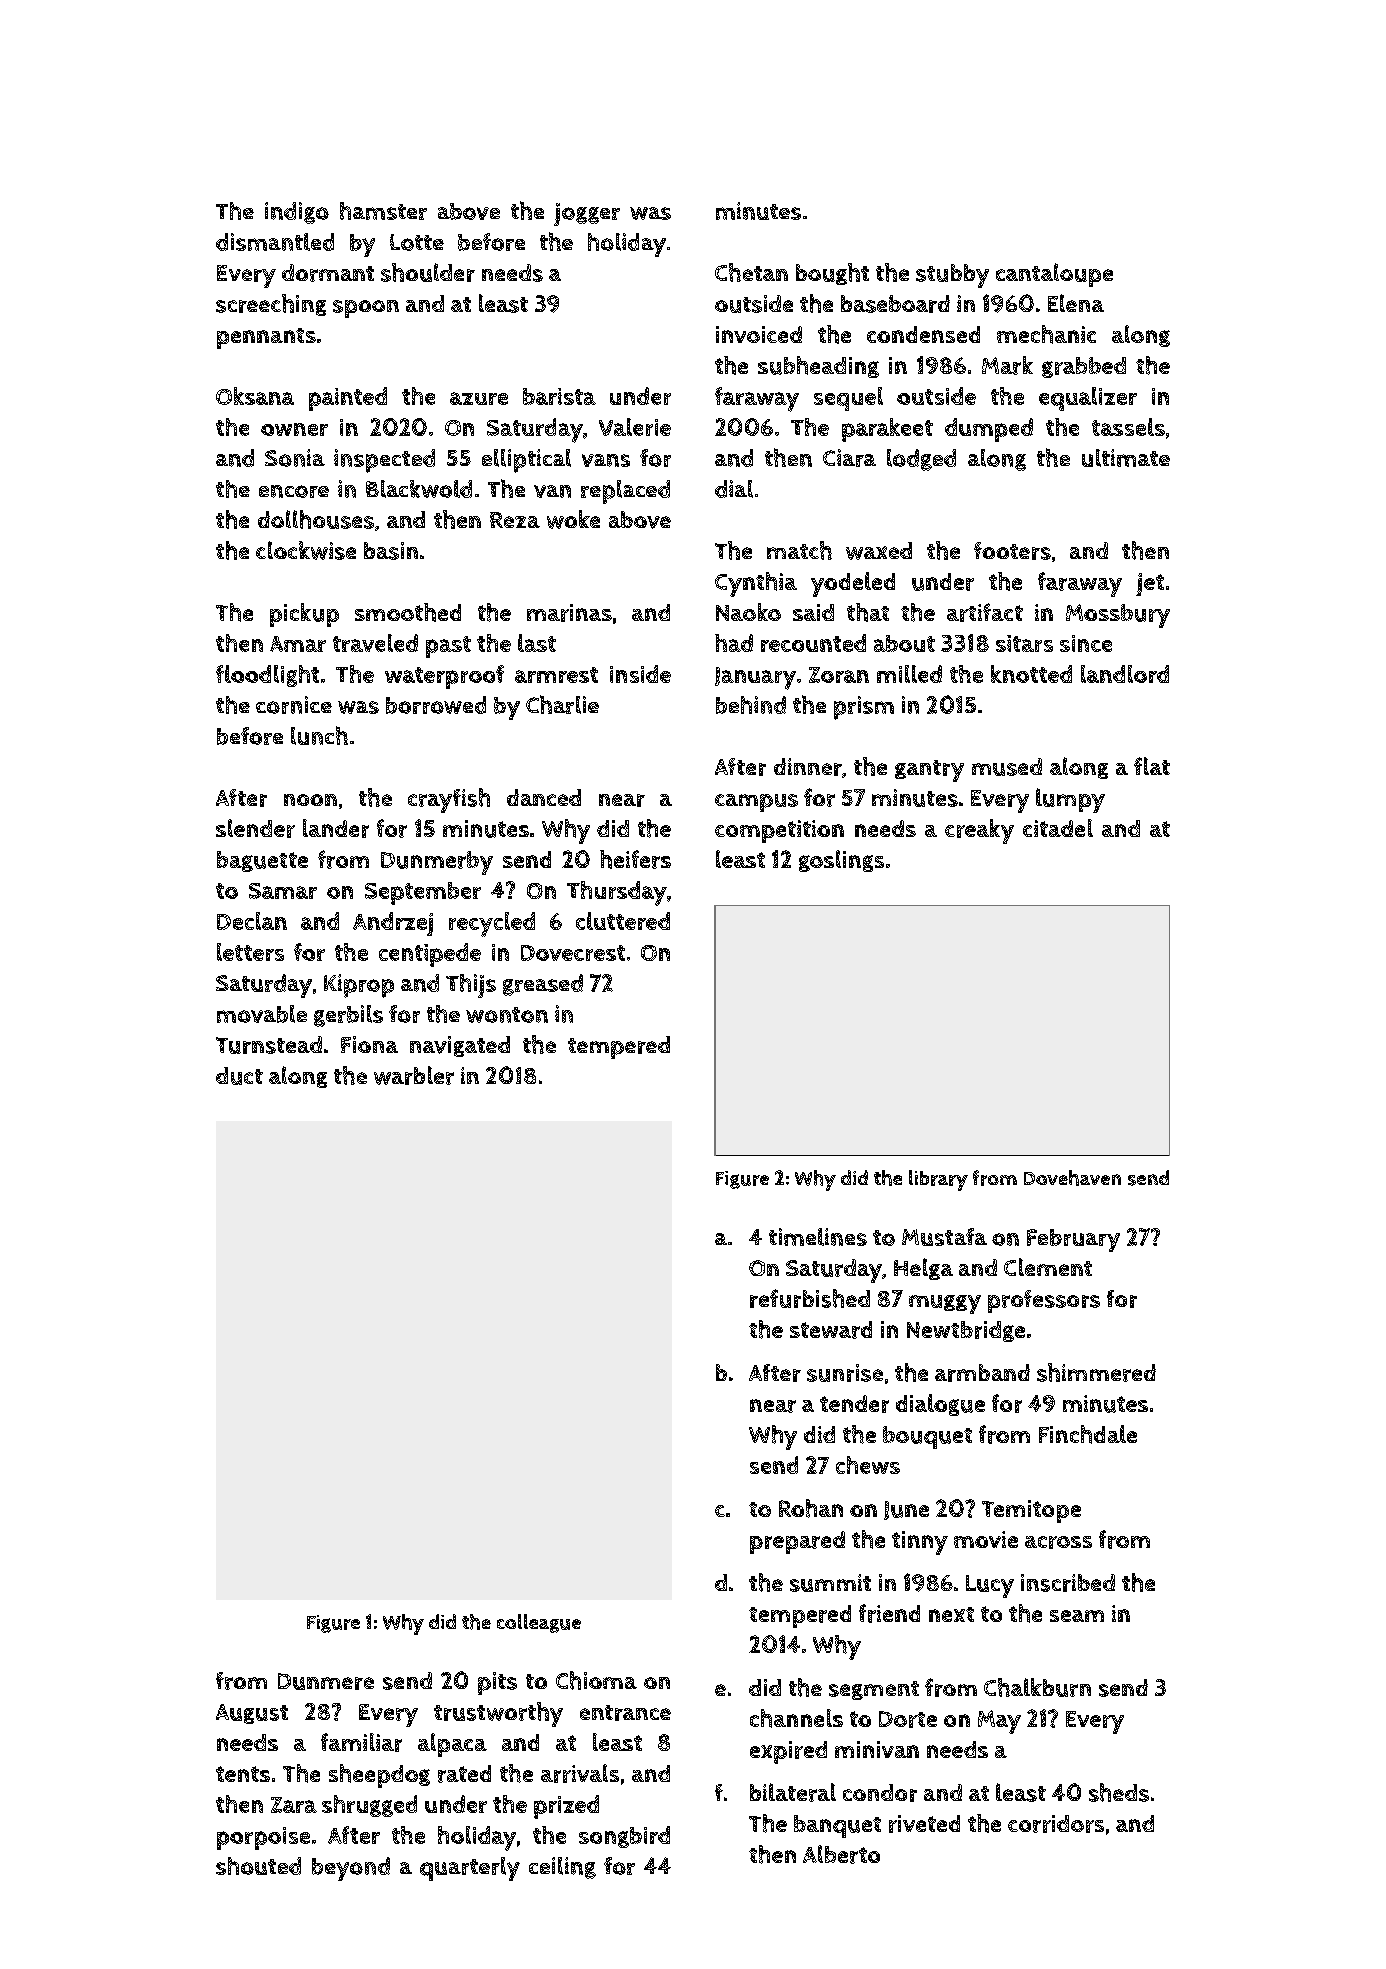 The width and height of the page is (1386, 1969). What do you see at coordinates (428, 272) in the page?
I see `shoulder` at bounding box center [428, 272].
